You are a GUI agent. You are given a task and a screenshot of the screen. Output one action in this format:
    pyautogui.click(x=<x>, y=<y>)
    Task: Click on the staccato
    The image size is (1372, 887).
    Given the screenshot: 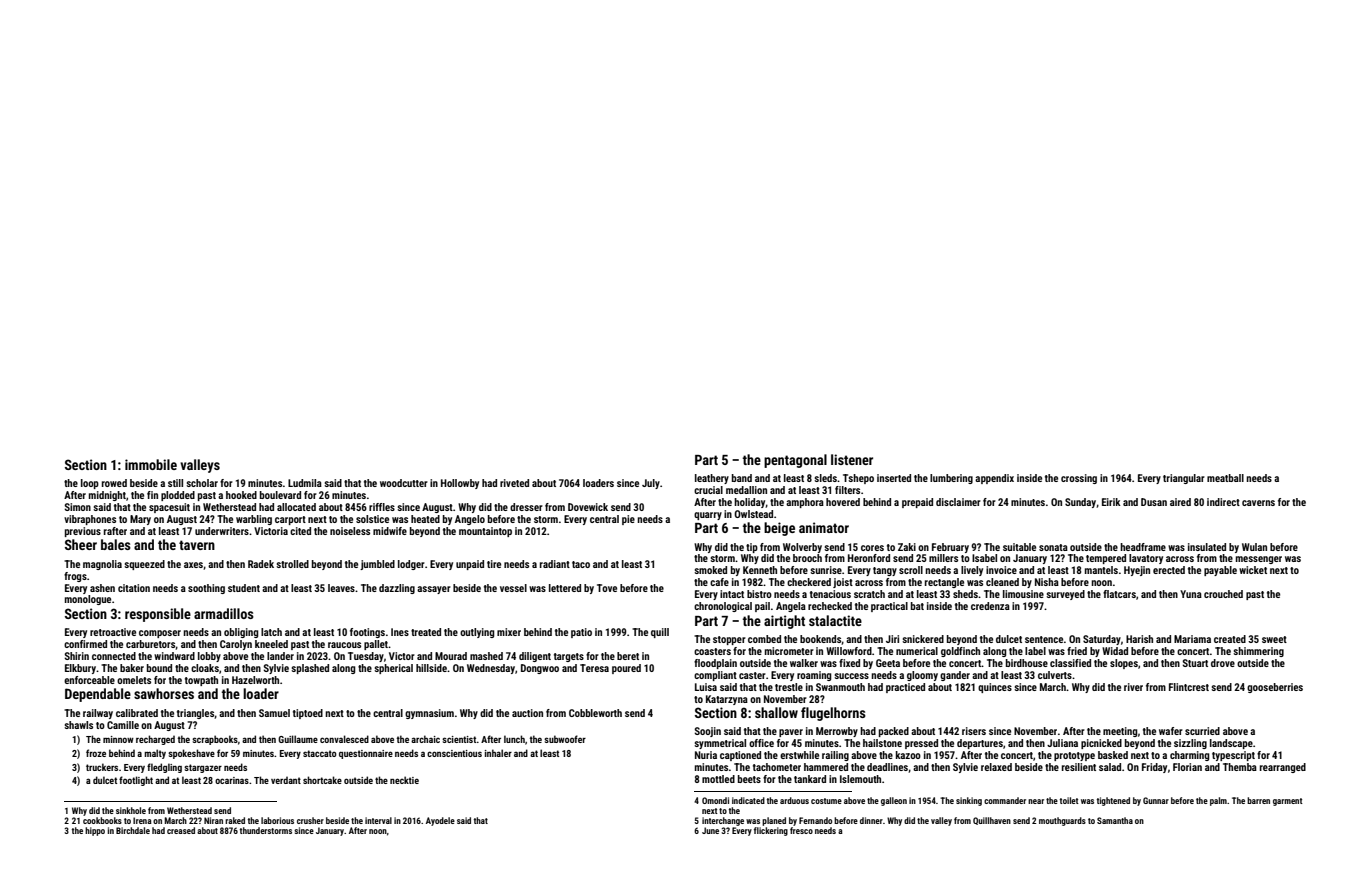 What is the action you would take?
    pyautogui.click(x=320, y=753)
